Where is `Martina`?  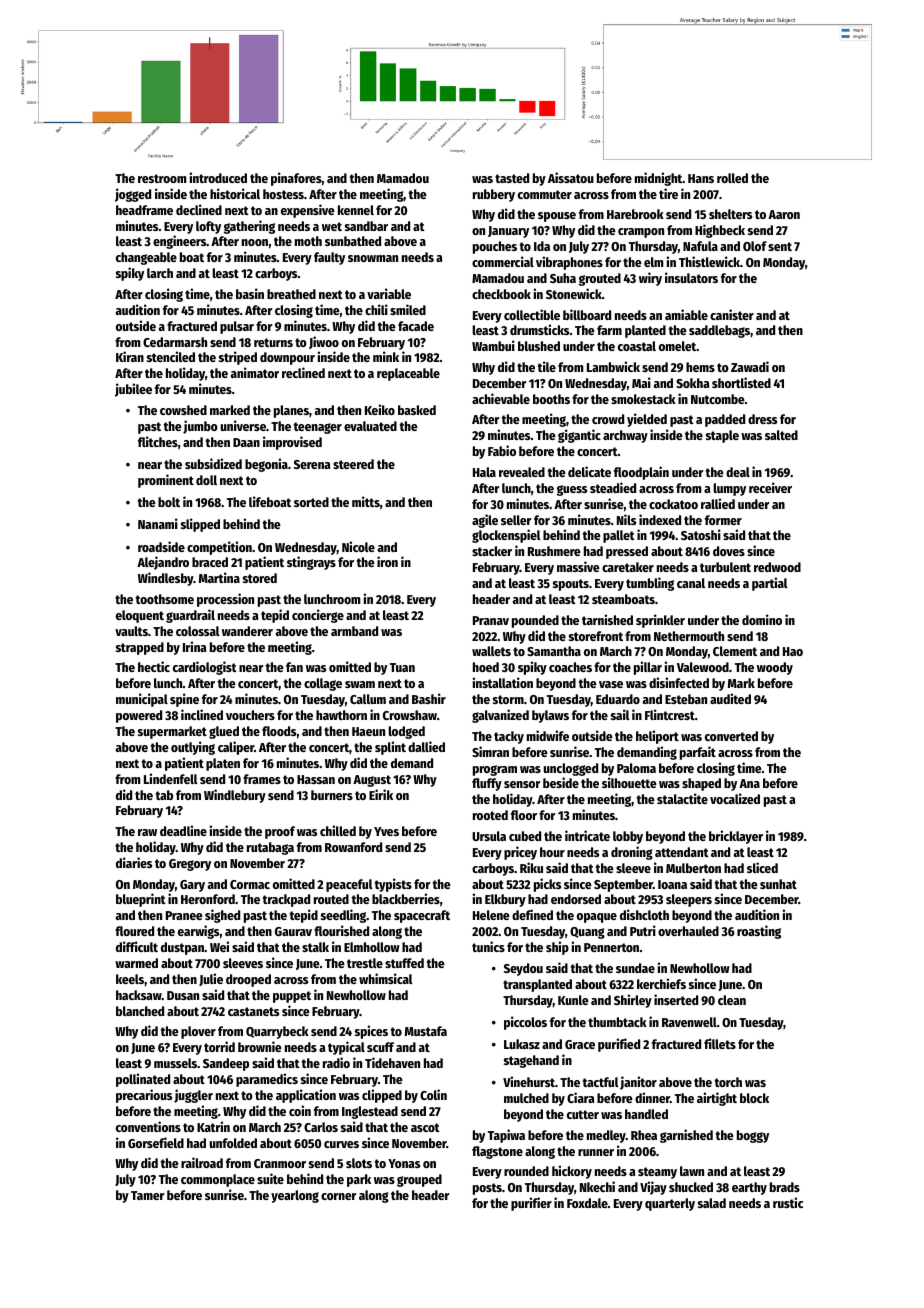 Martina is located at coordinates (219, 577).
